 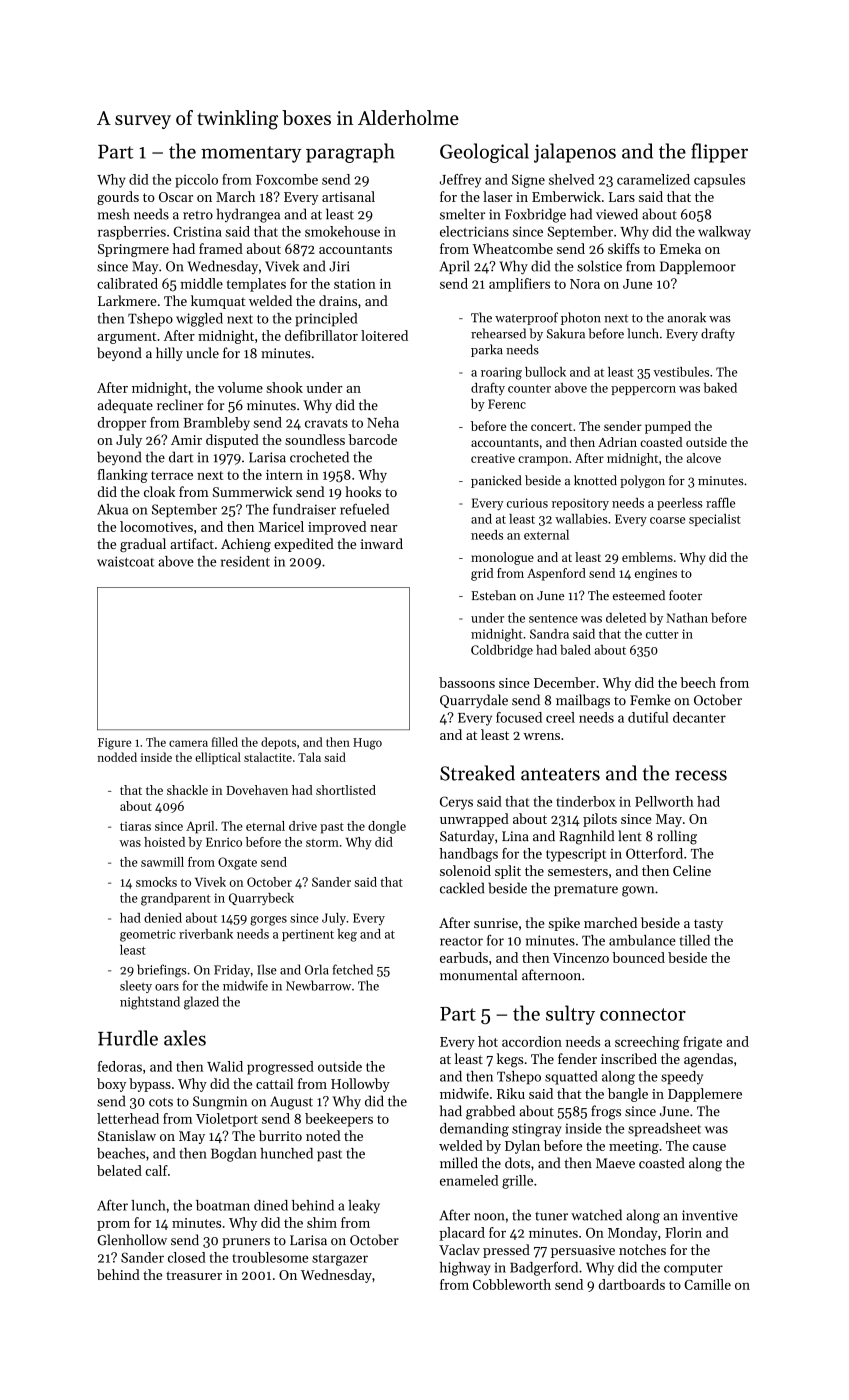 What do you see at coordinates (342, 231) in the document?
I see `smokehouse` at bounding box center [342, 231].
